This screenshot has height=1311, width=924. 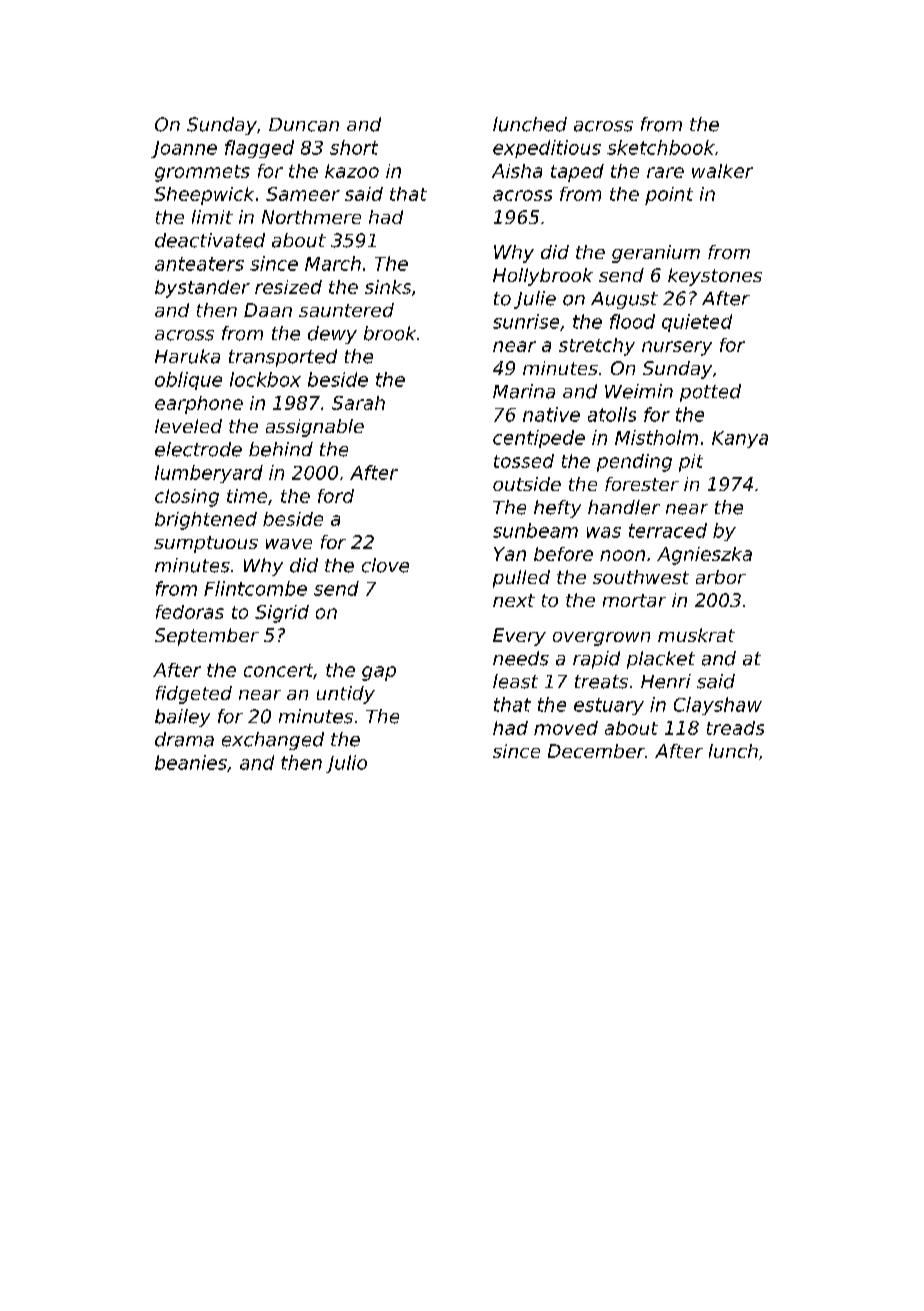 What do you see at coordinates (535, 300) in the screenshot?
I see `Julie` at bounding box center [535, 300].
